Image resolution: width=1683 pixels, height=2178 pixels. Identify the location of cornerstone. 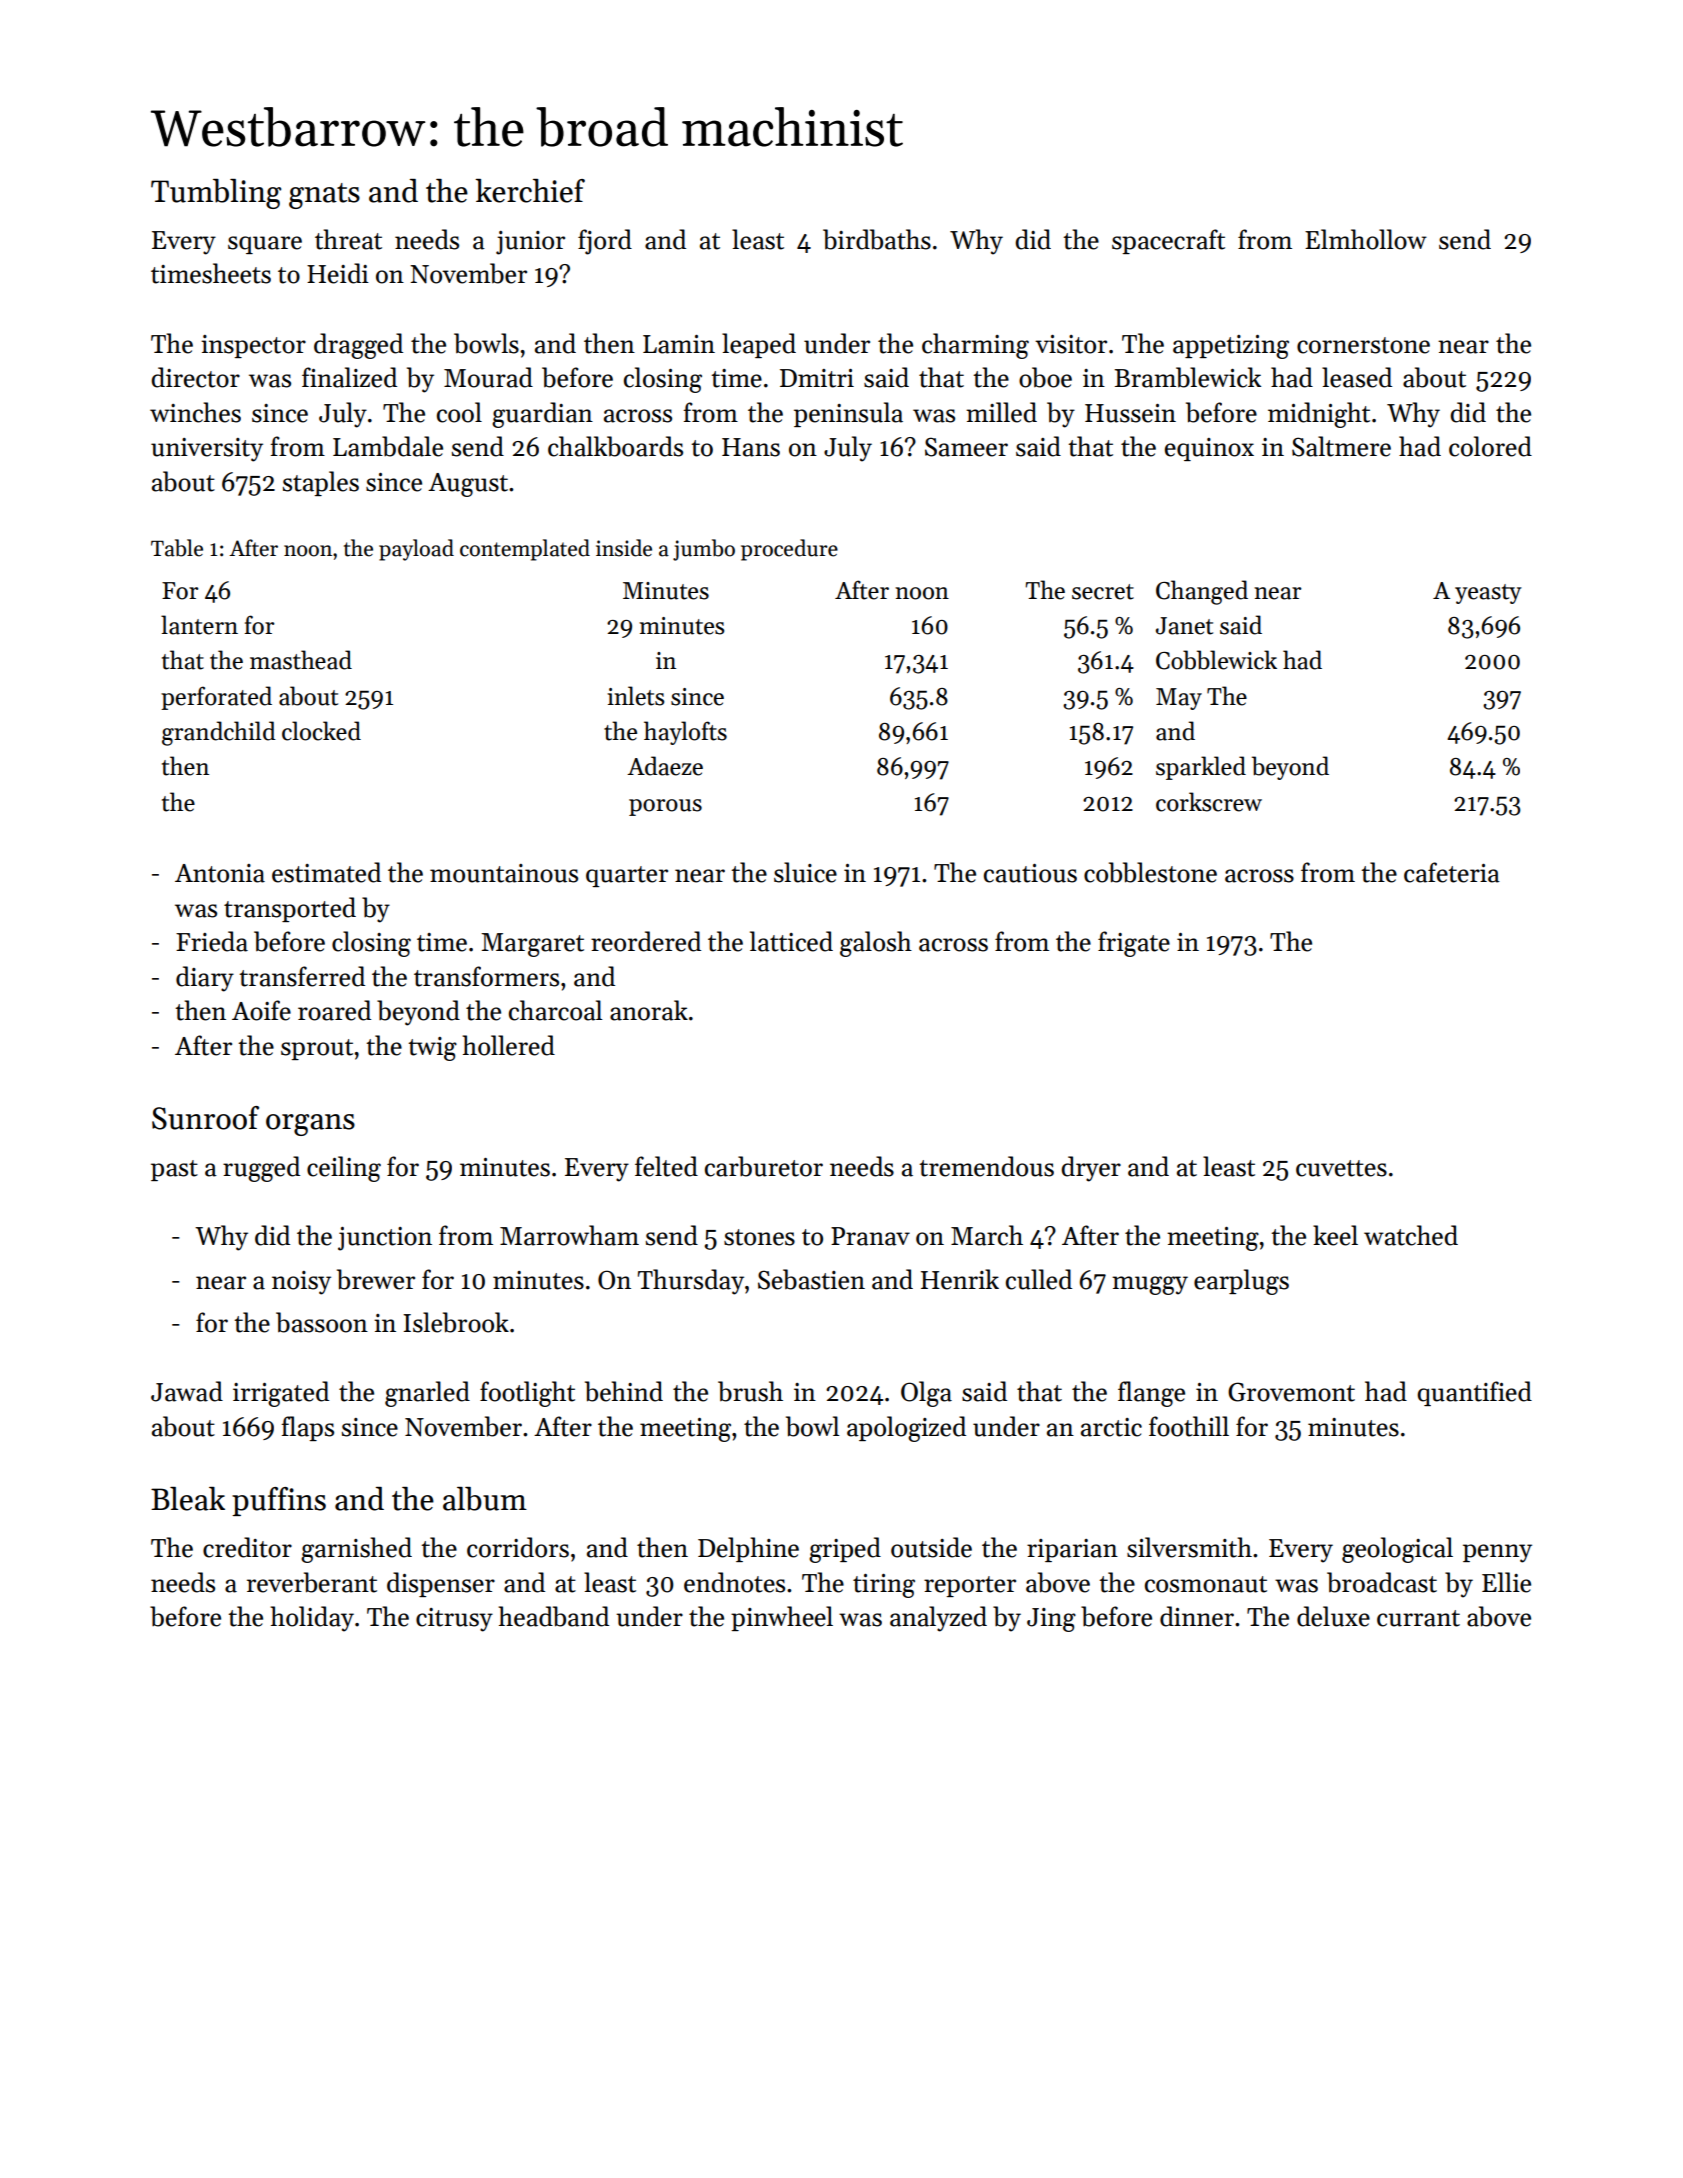
(1363, 345).
